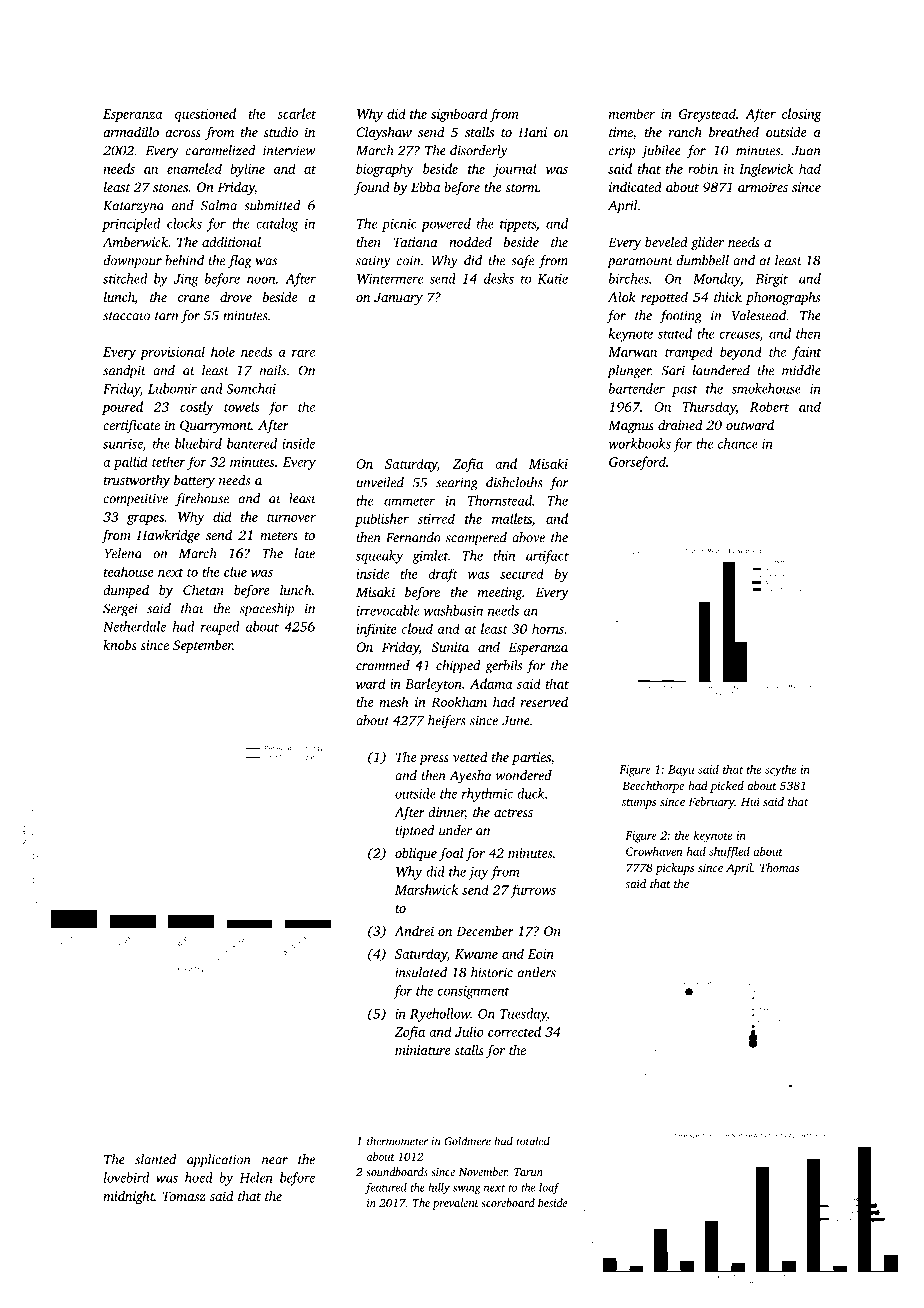 The width and height of the screenshot is (924, 1308). Describe the element at coordinates (256, 1177) in the screenshot. I see `Helen` at that location.
